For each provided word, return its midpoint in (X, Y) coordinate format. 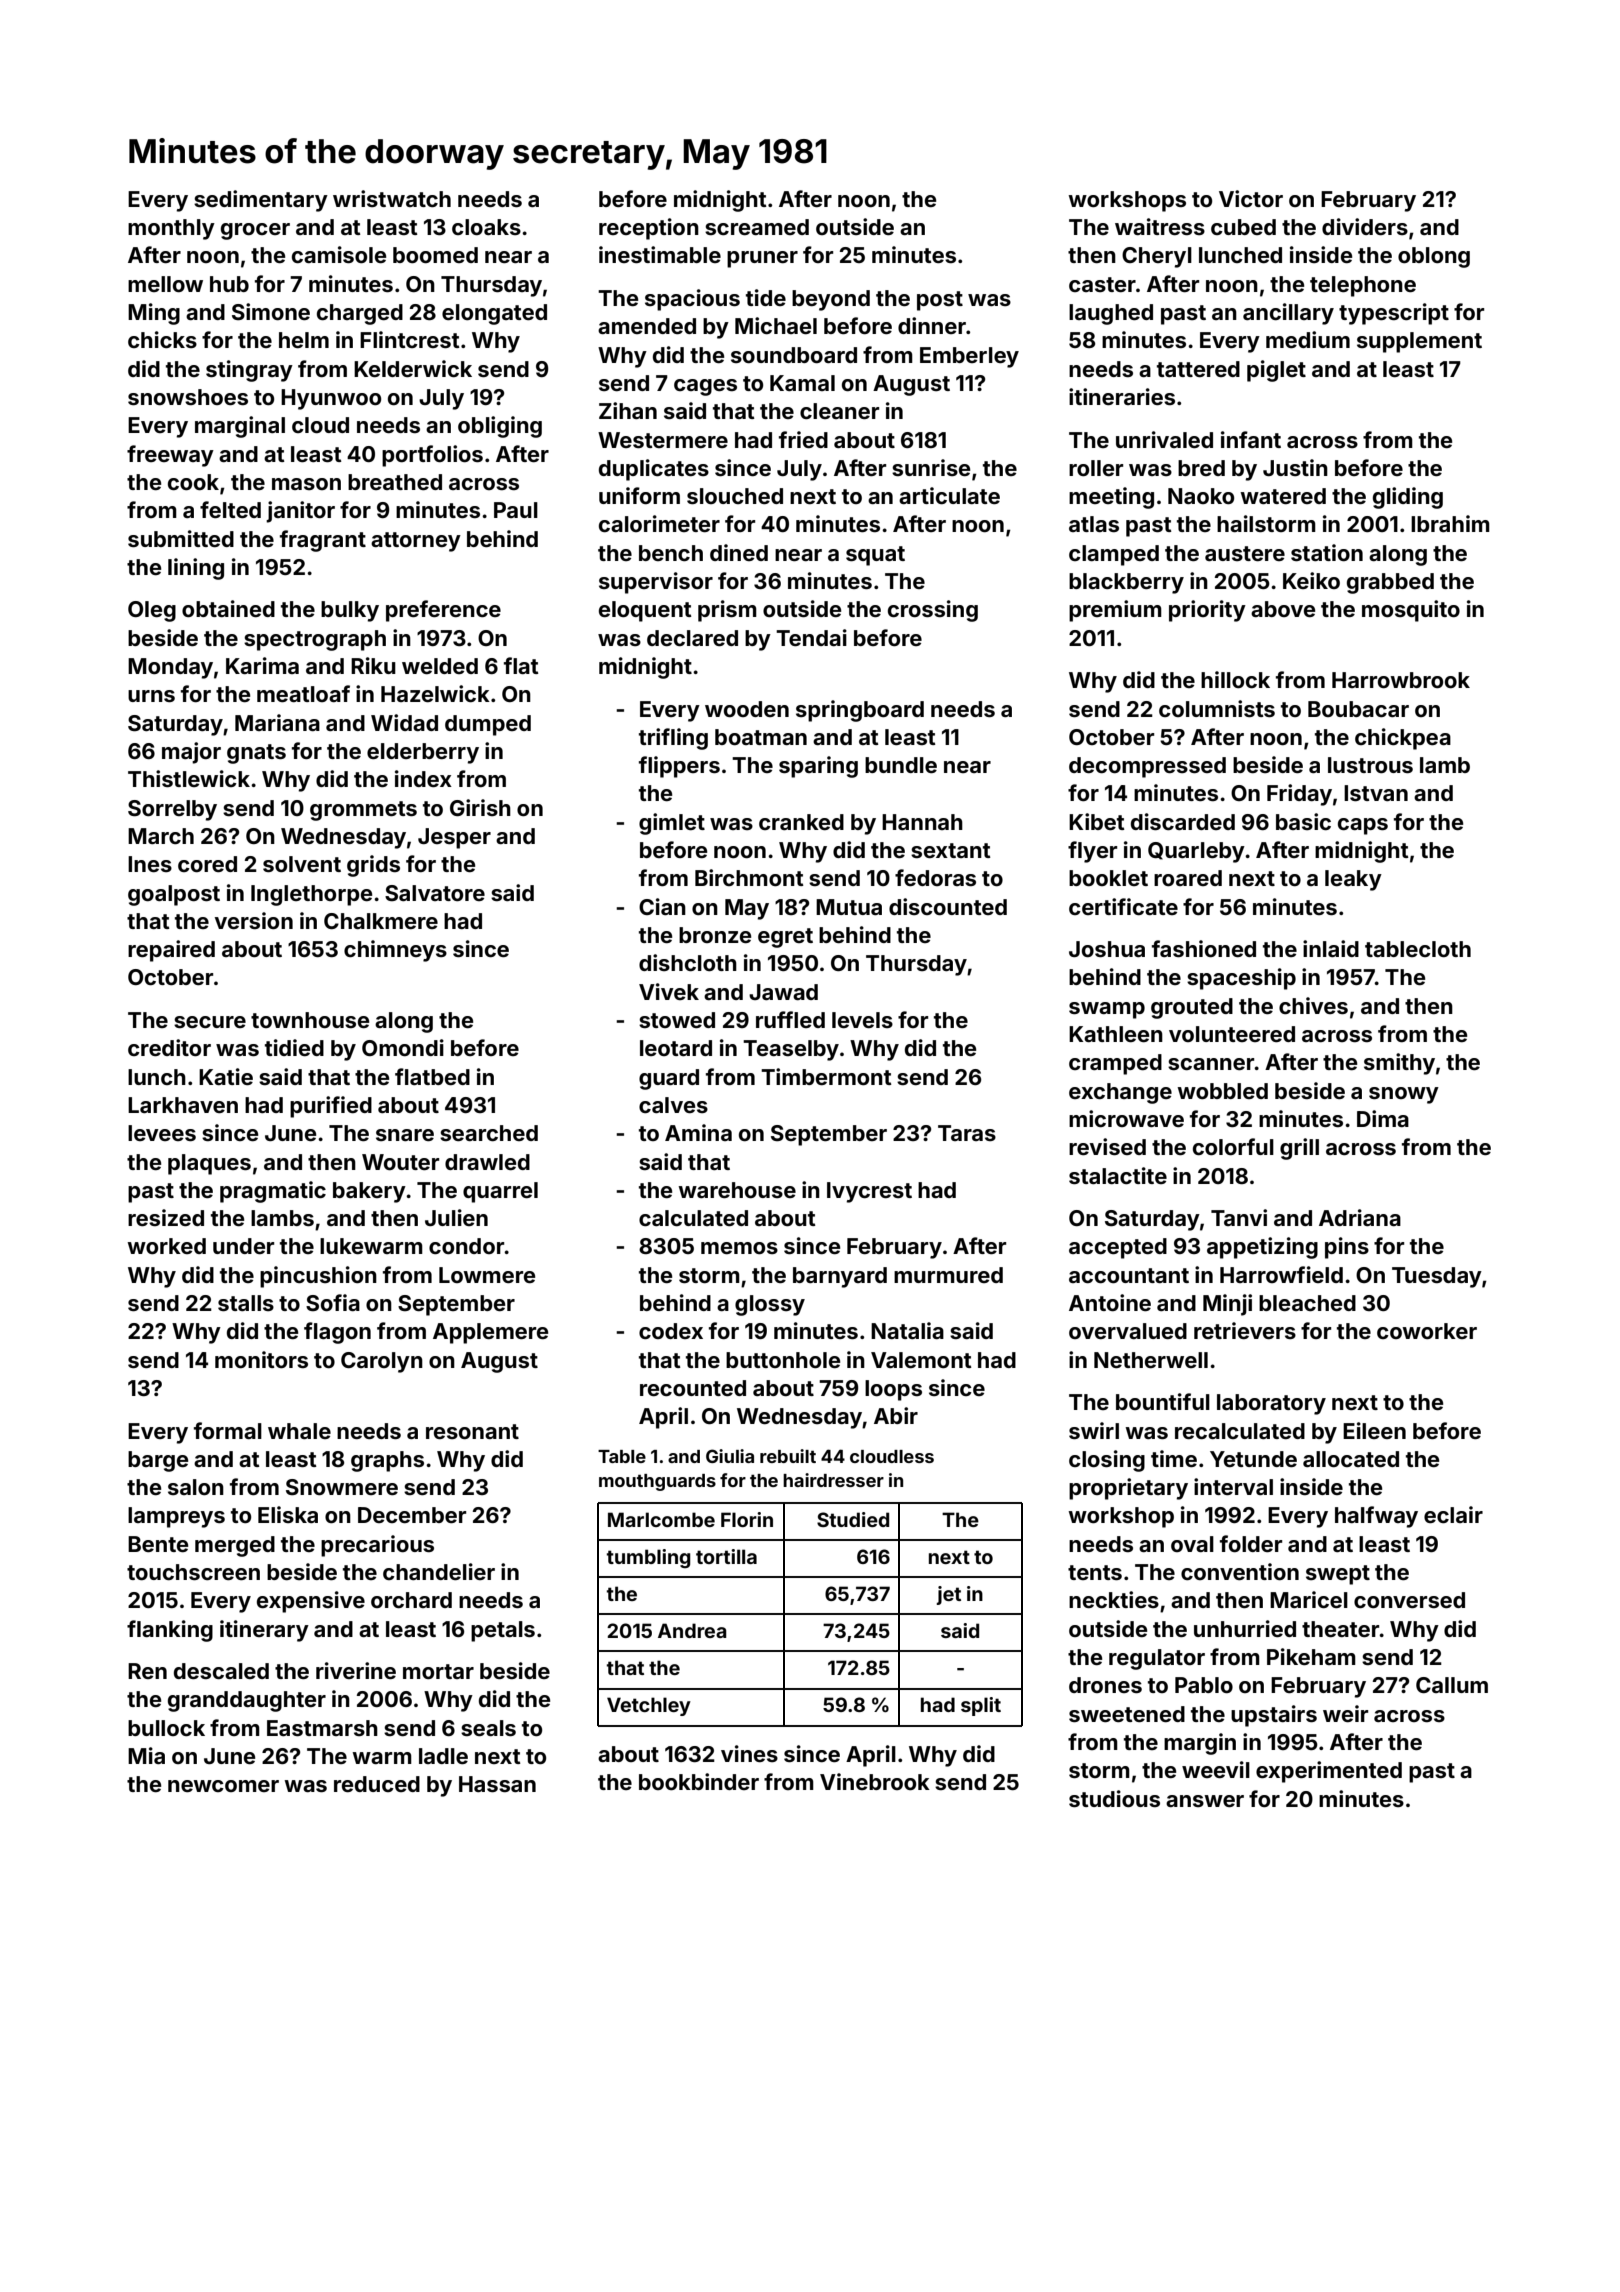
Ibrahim (1450, 523)
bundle (901, 765)
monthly (171, 229)
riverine (356, 1670)
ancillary (1288, 314)
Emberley (969, 357)
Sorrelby (172, 810)
